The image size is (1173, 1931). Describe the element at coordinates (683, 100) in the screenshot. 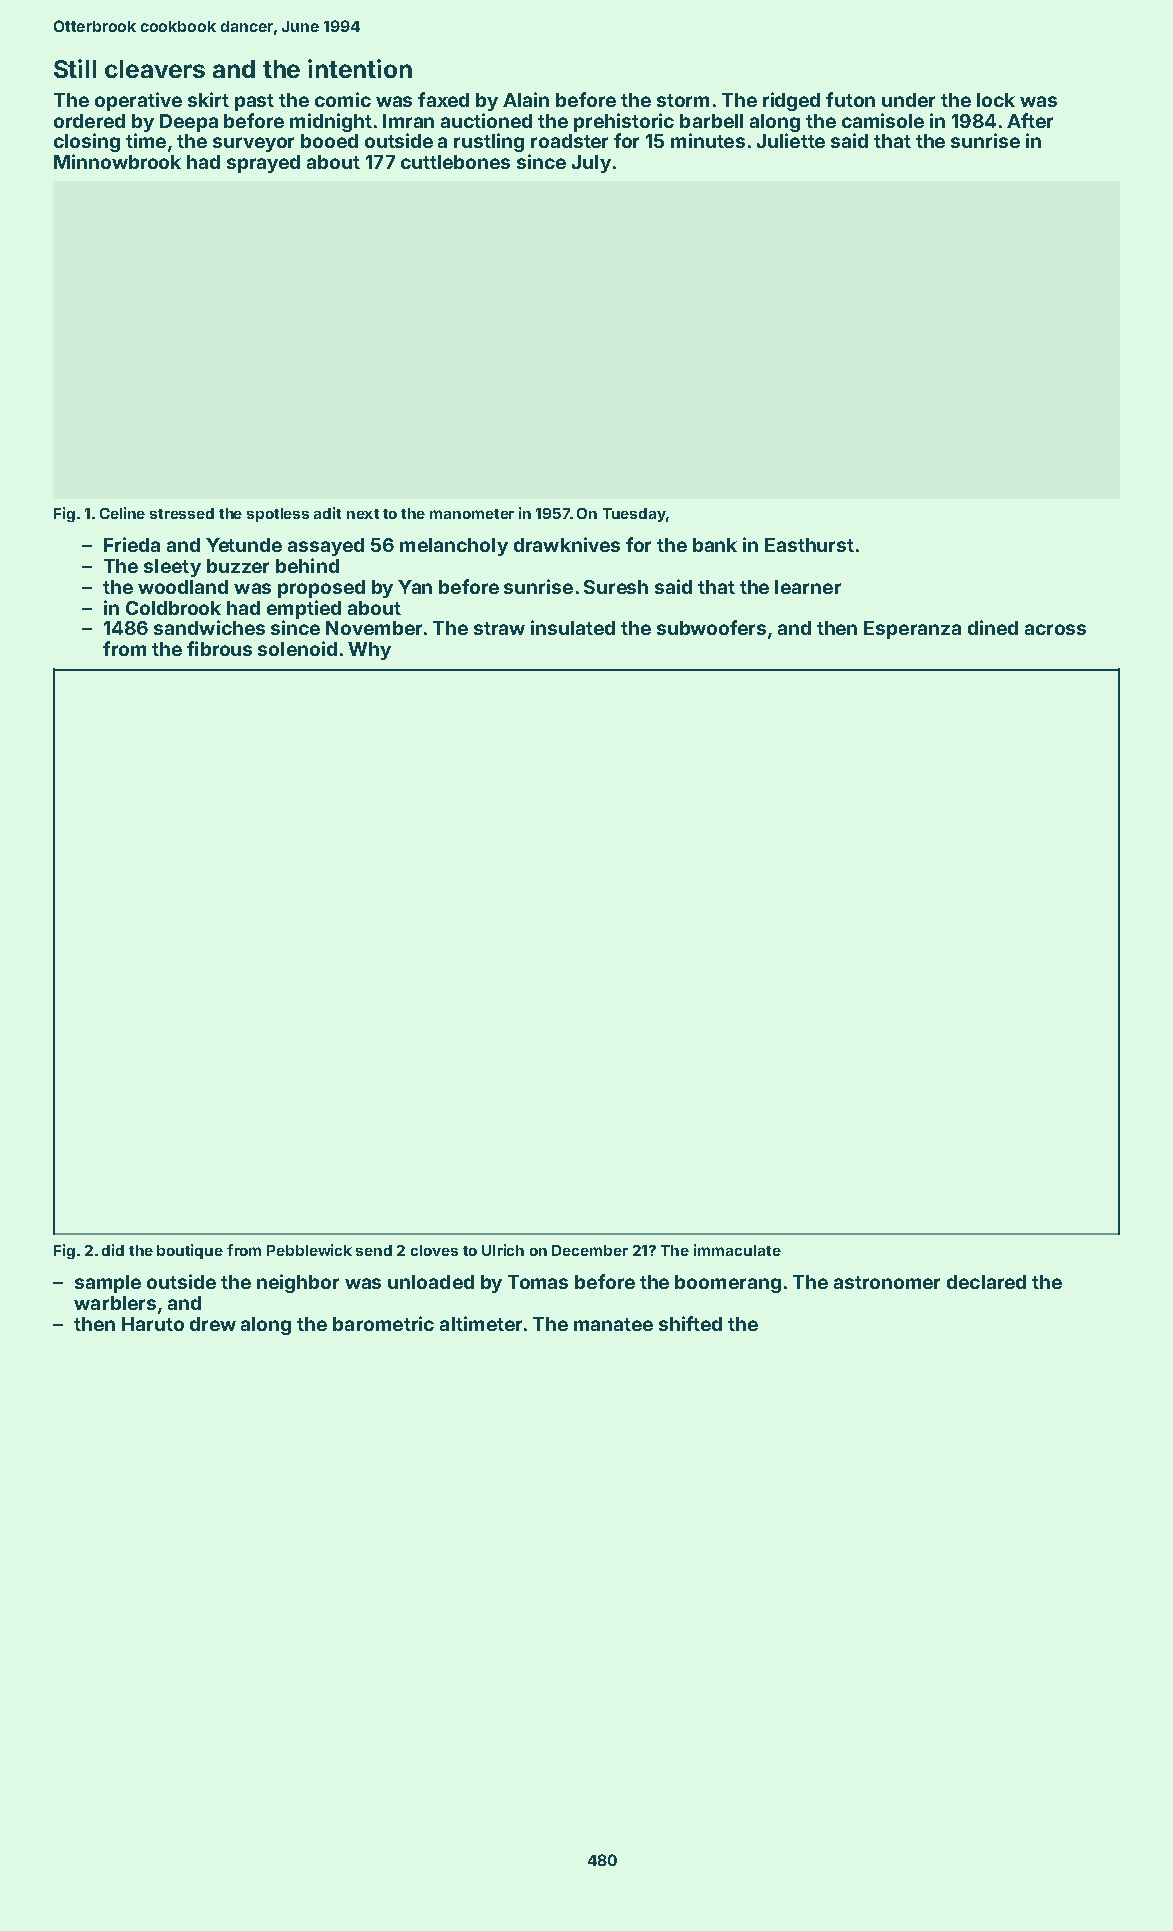

I see `storm` at that location.
